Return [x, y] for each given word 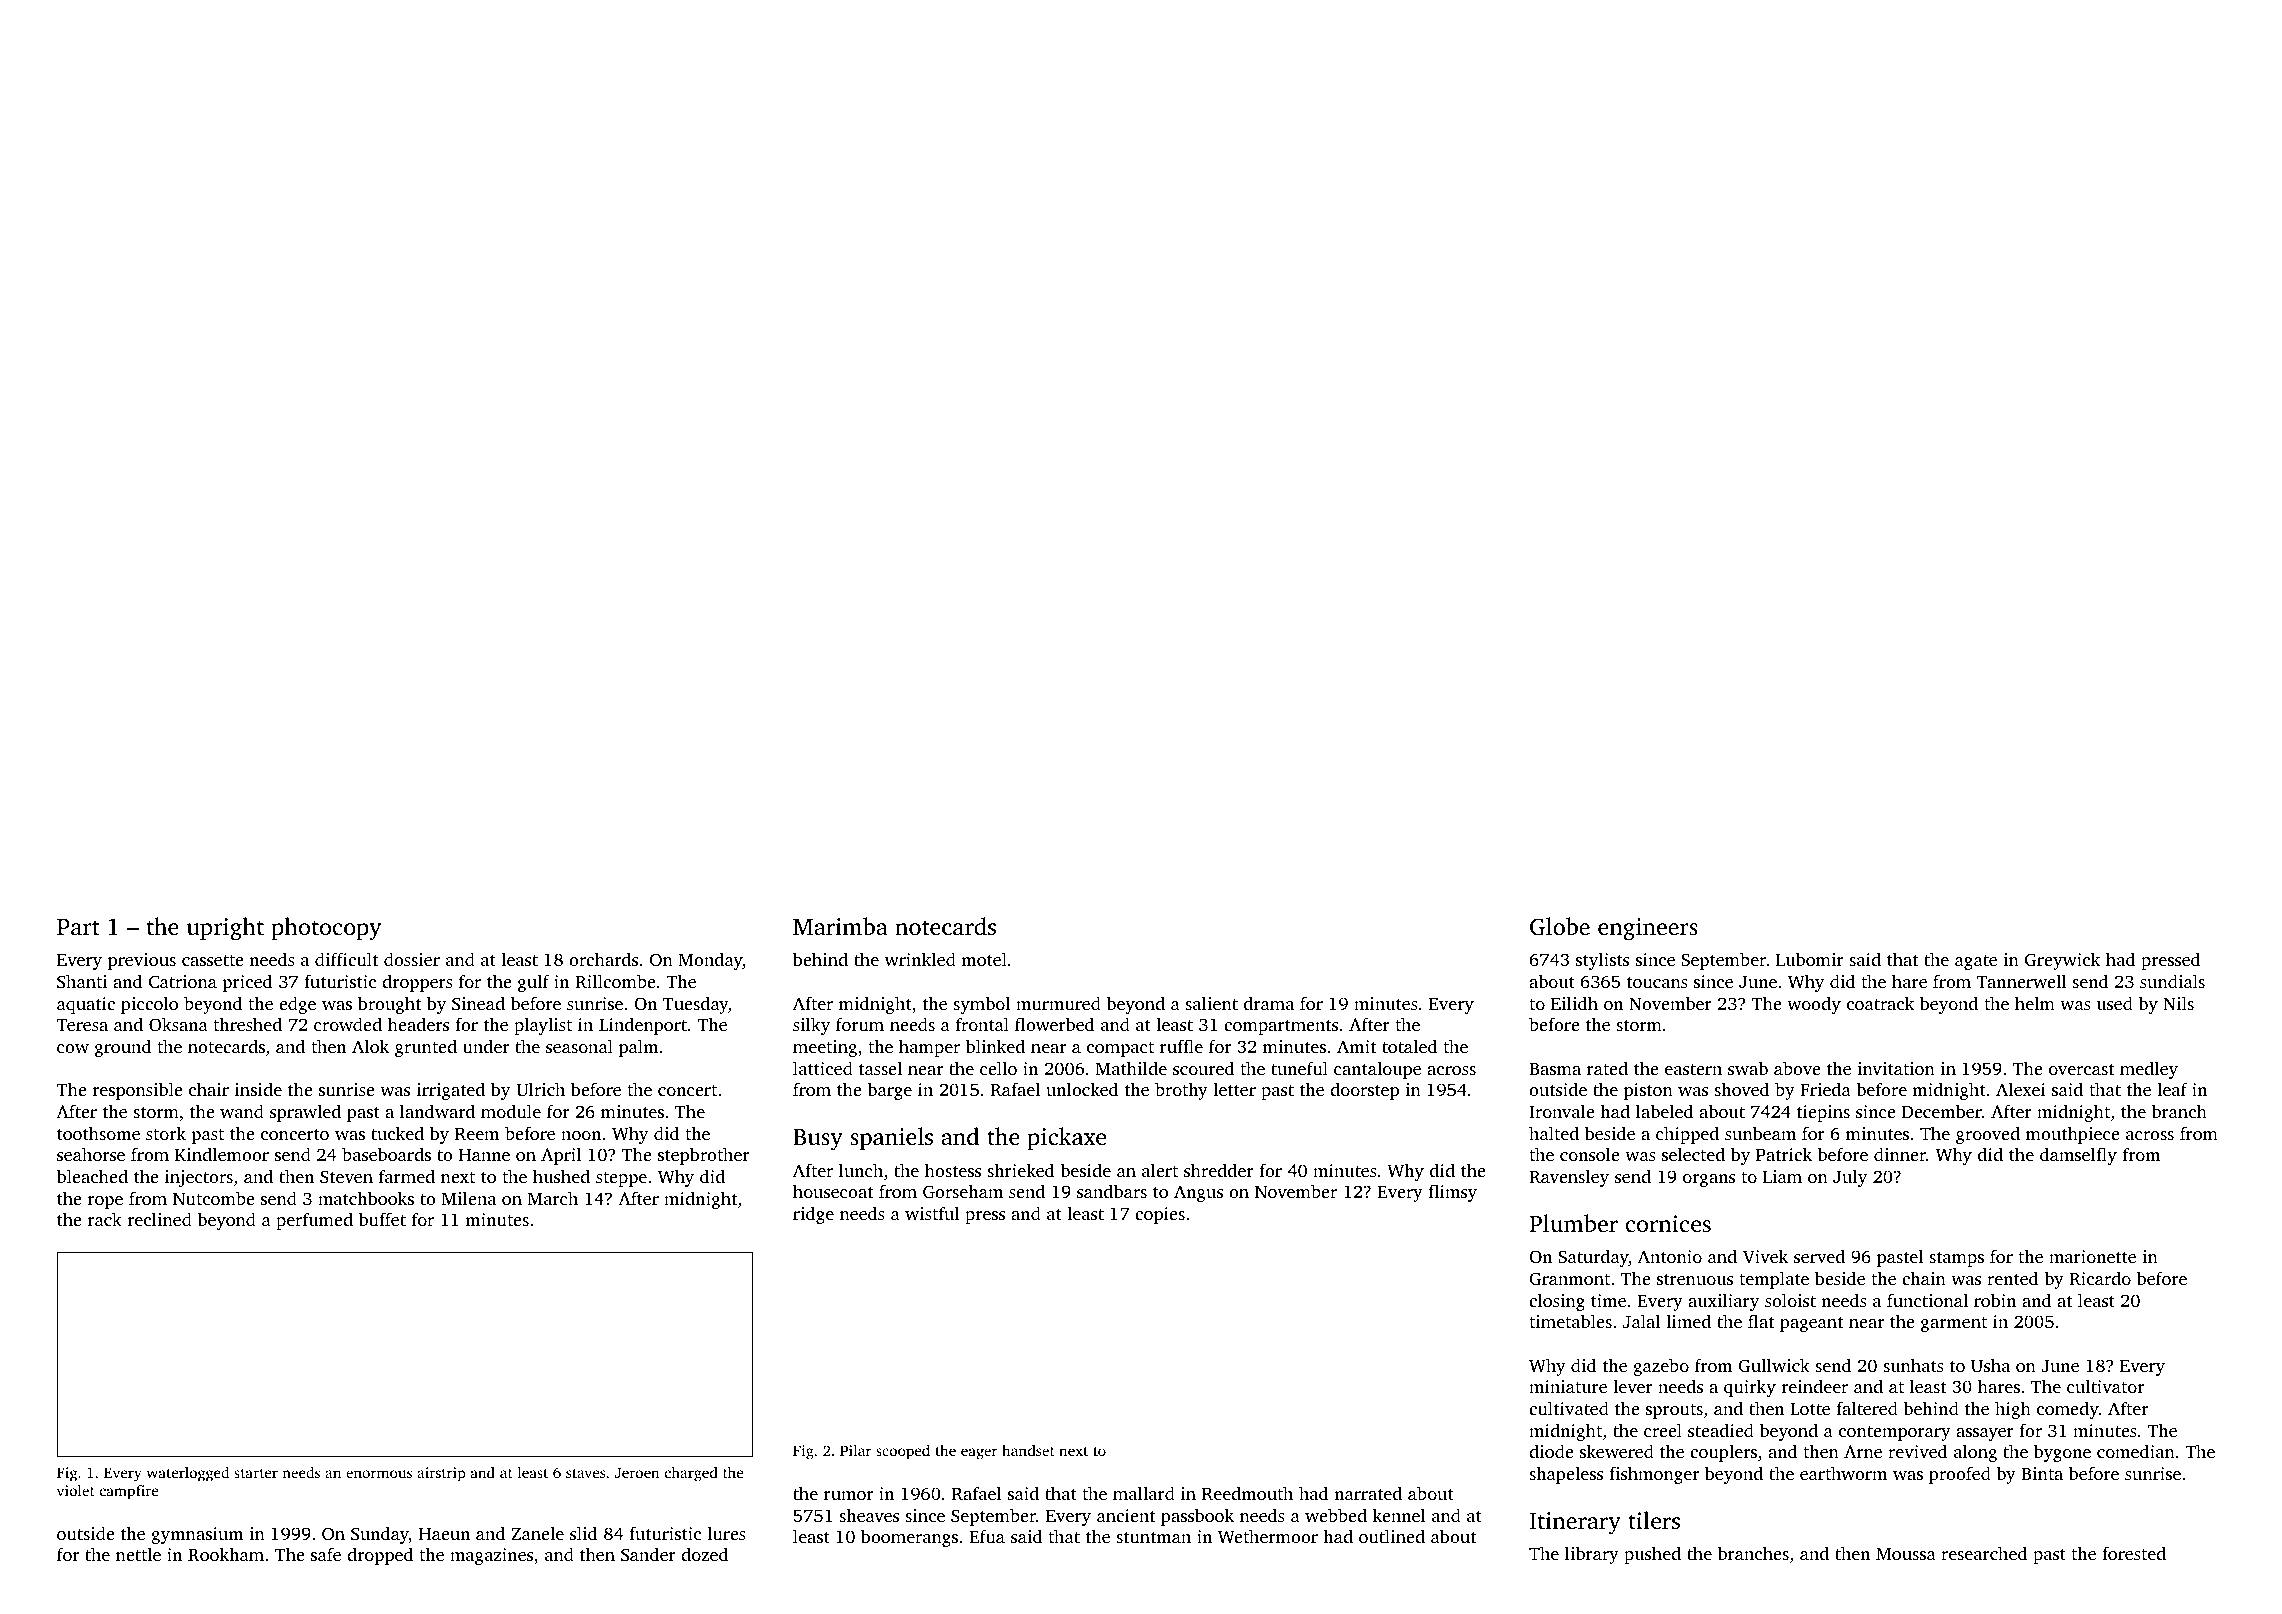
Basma [1555, 1069]
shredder [1219, 1170]
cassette [213, 960]
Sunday [380, 1535]
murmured [1058, 1003]
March [553, 1198]
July [1850, 1178]
